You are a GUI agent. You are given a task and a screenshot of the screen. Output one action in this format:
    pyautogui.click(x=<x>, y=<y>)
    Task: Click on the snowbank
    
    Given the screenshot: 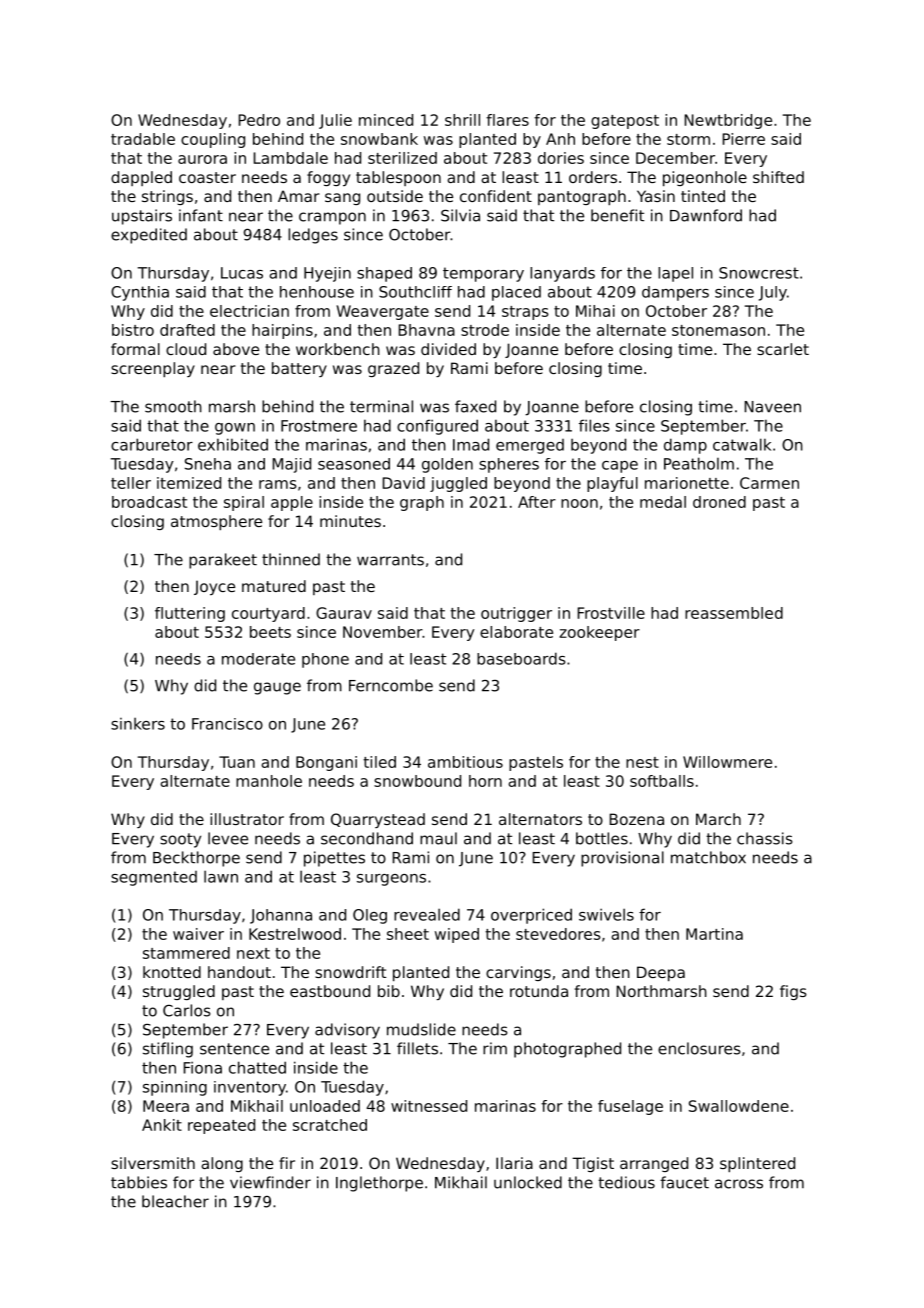 What is the action you would take?
    pyautogui.click(x=379, y=139)
